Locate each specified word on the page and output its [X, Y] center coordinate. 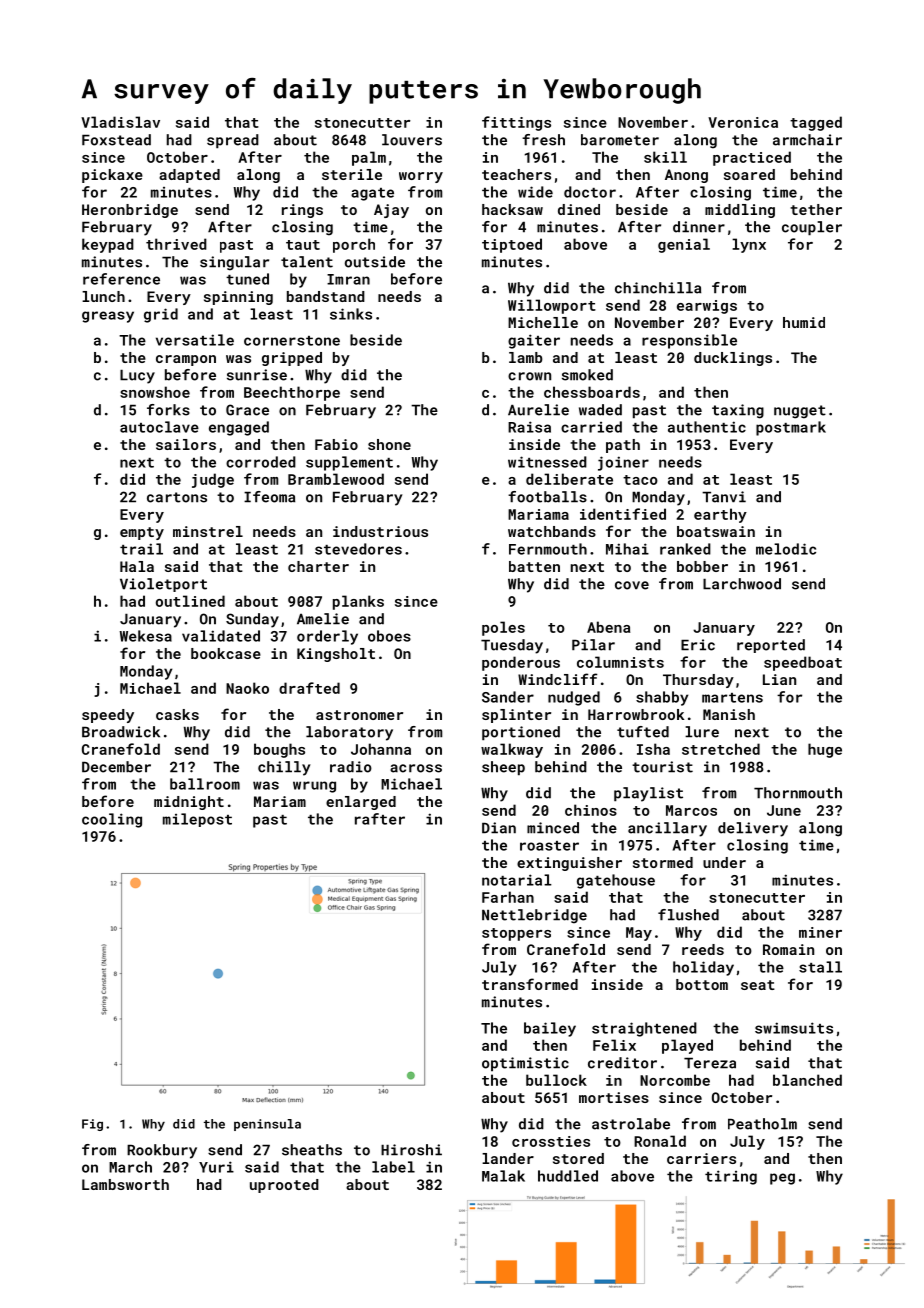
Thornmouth [798, 793]
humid [804, 322]
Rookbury [162, 1151]
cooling [112, 820]
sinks [351, 314]
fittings [516, 123]
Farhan [508, 897]
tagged [816, 123]
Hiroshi [411, 1150]
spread [233, 141]
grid [161, 315]
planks [358, 602]
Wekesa [146, 636]
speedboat [803, 663]
